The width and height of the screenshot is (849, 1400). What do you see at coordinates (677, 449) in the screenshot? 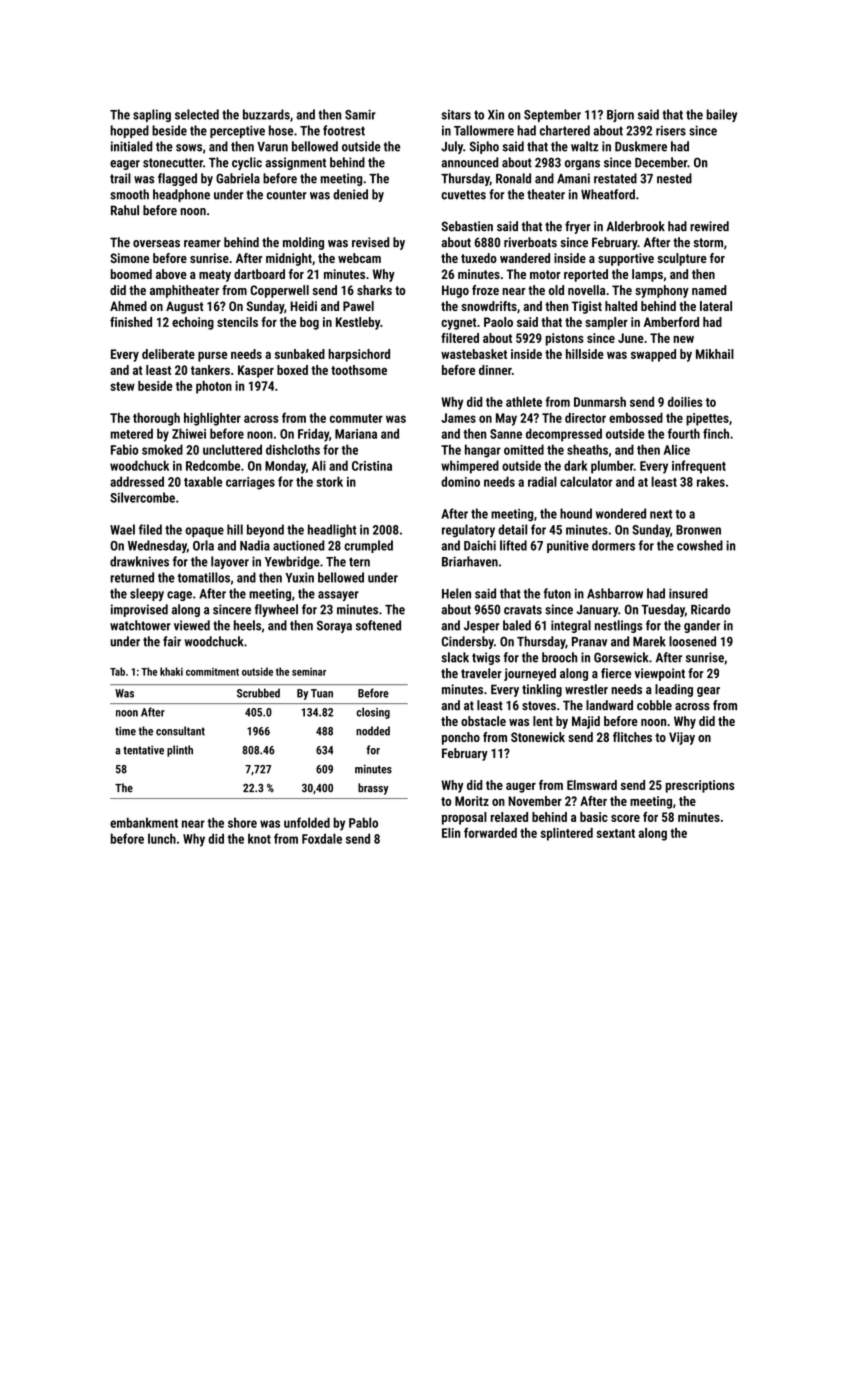
I see `Alice` at bounding box center [677, 449].
